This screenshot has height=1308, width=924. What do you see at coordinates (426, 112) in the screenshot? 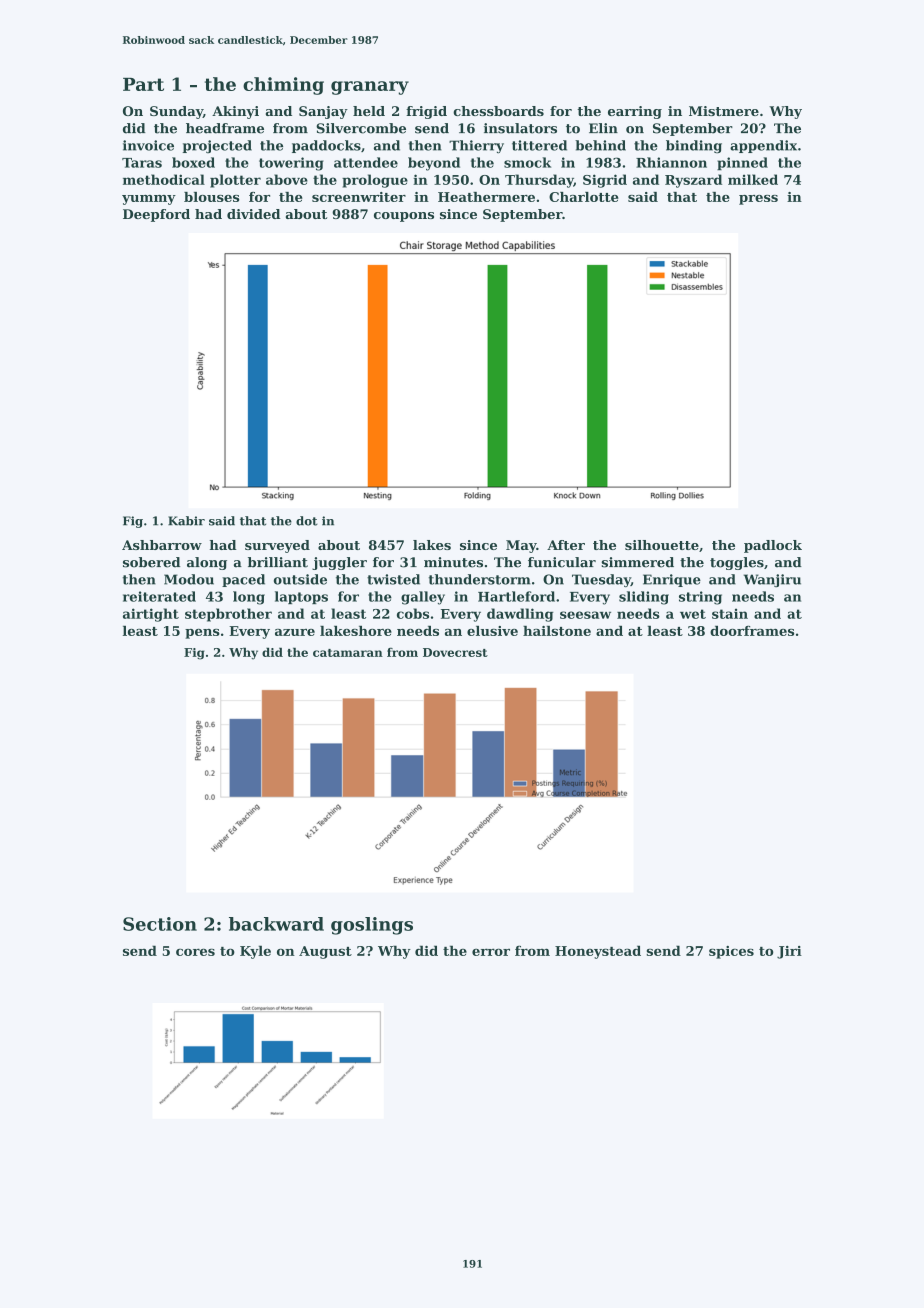
I see `frigid` at bounding box center [426, 112].
